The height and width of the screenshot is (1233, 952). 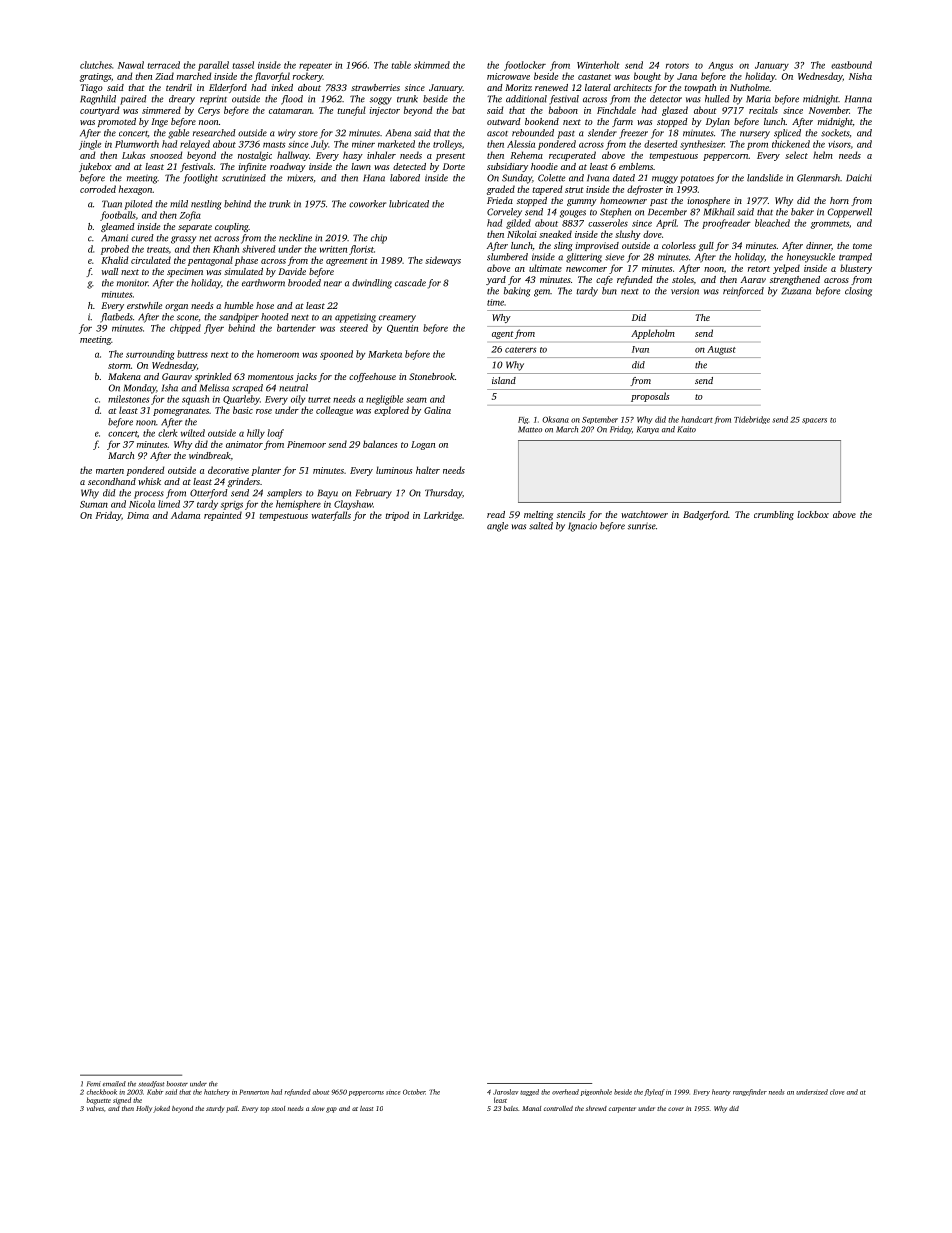 What do you see at coordinates (215, 1109) in the screenshot?
I see `sturdy` at bounding box center [215, 1109].
